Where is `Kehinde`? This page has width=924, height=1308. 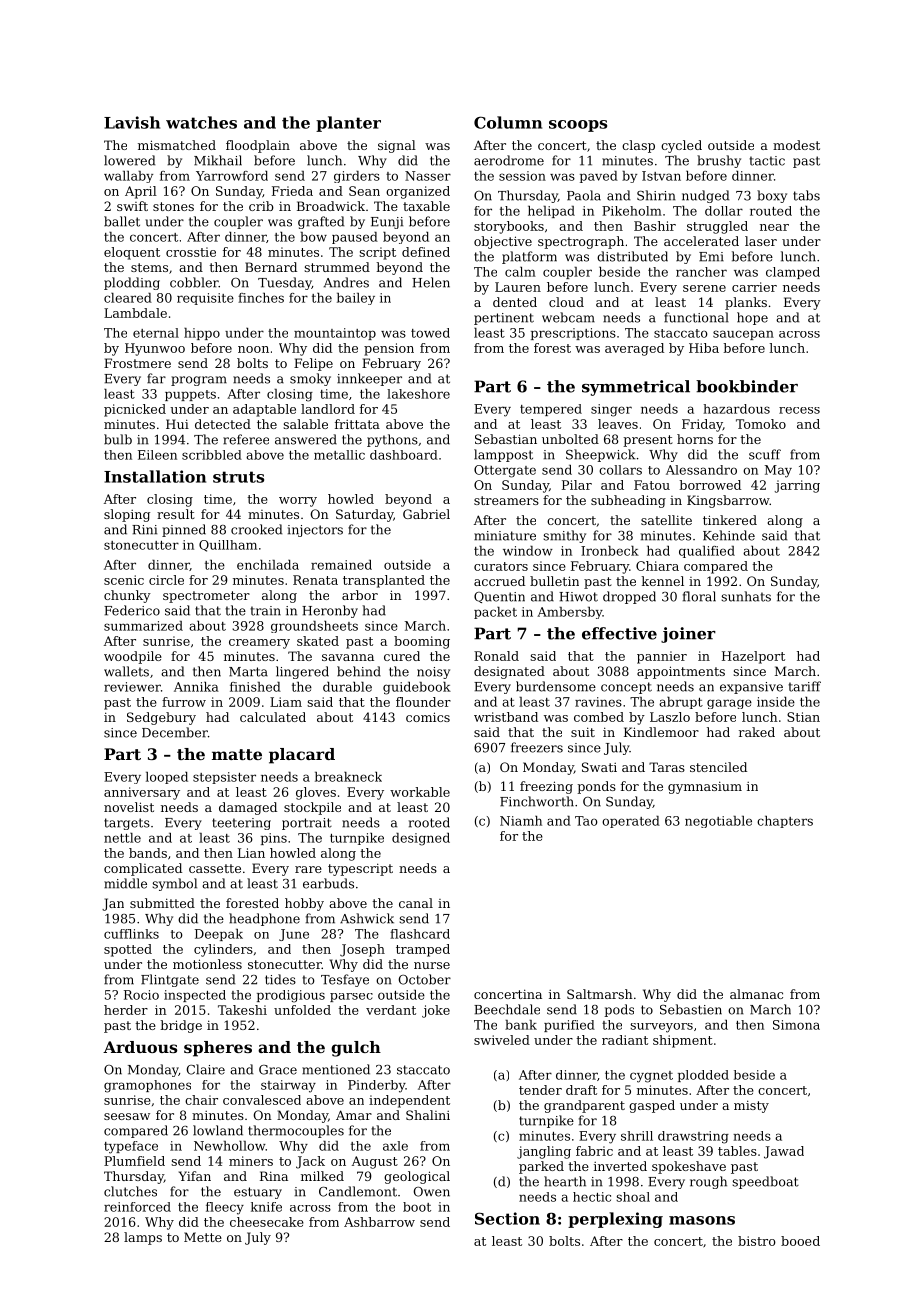
Kehinde is located at coordinates (729, 535).
